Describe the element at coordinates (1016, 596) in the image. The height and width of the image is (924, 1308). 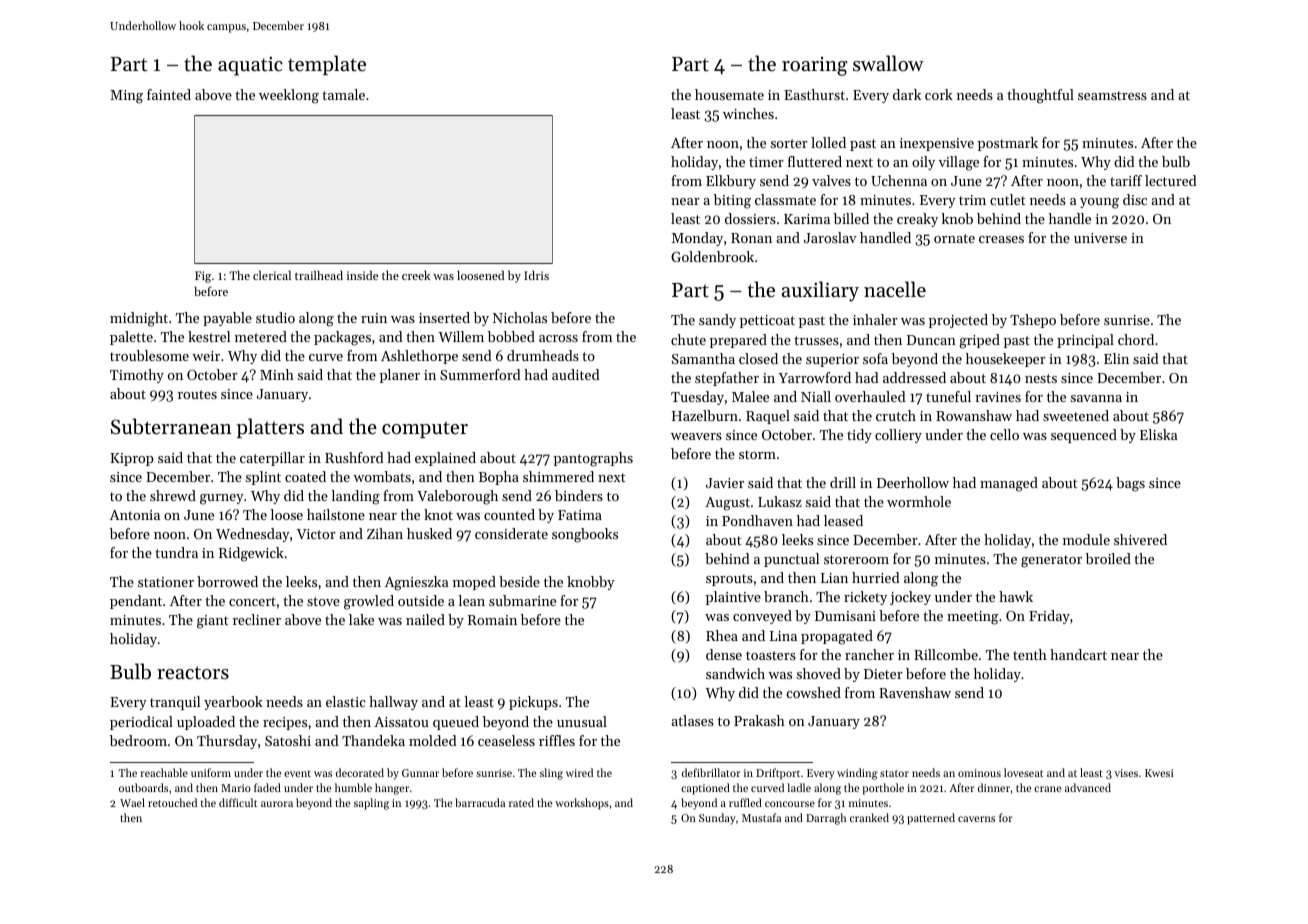
I see `hawk` at that location.
